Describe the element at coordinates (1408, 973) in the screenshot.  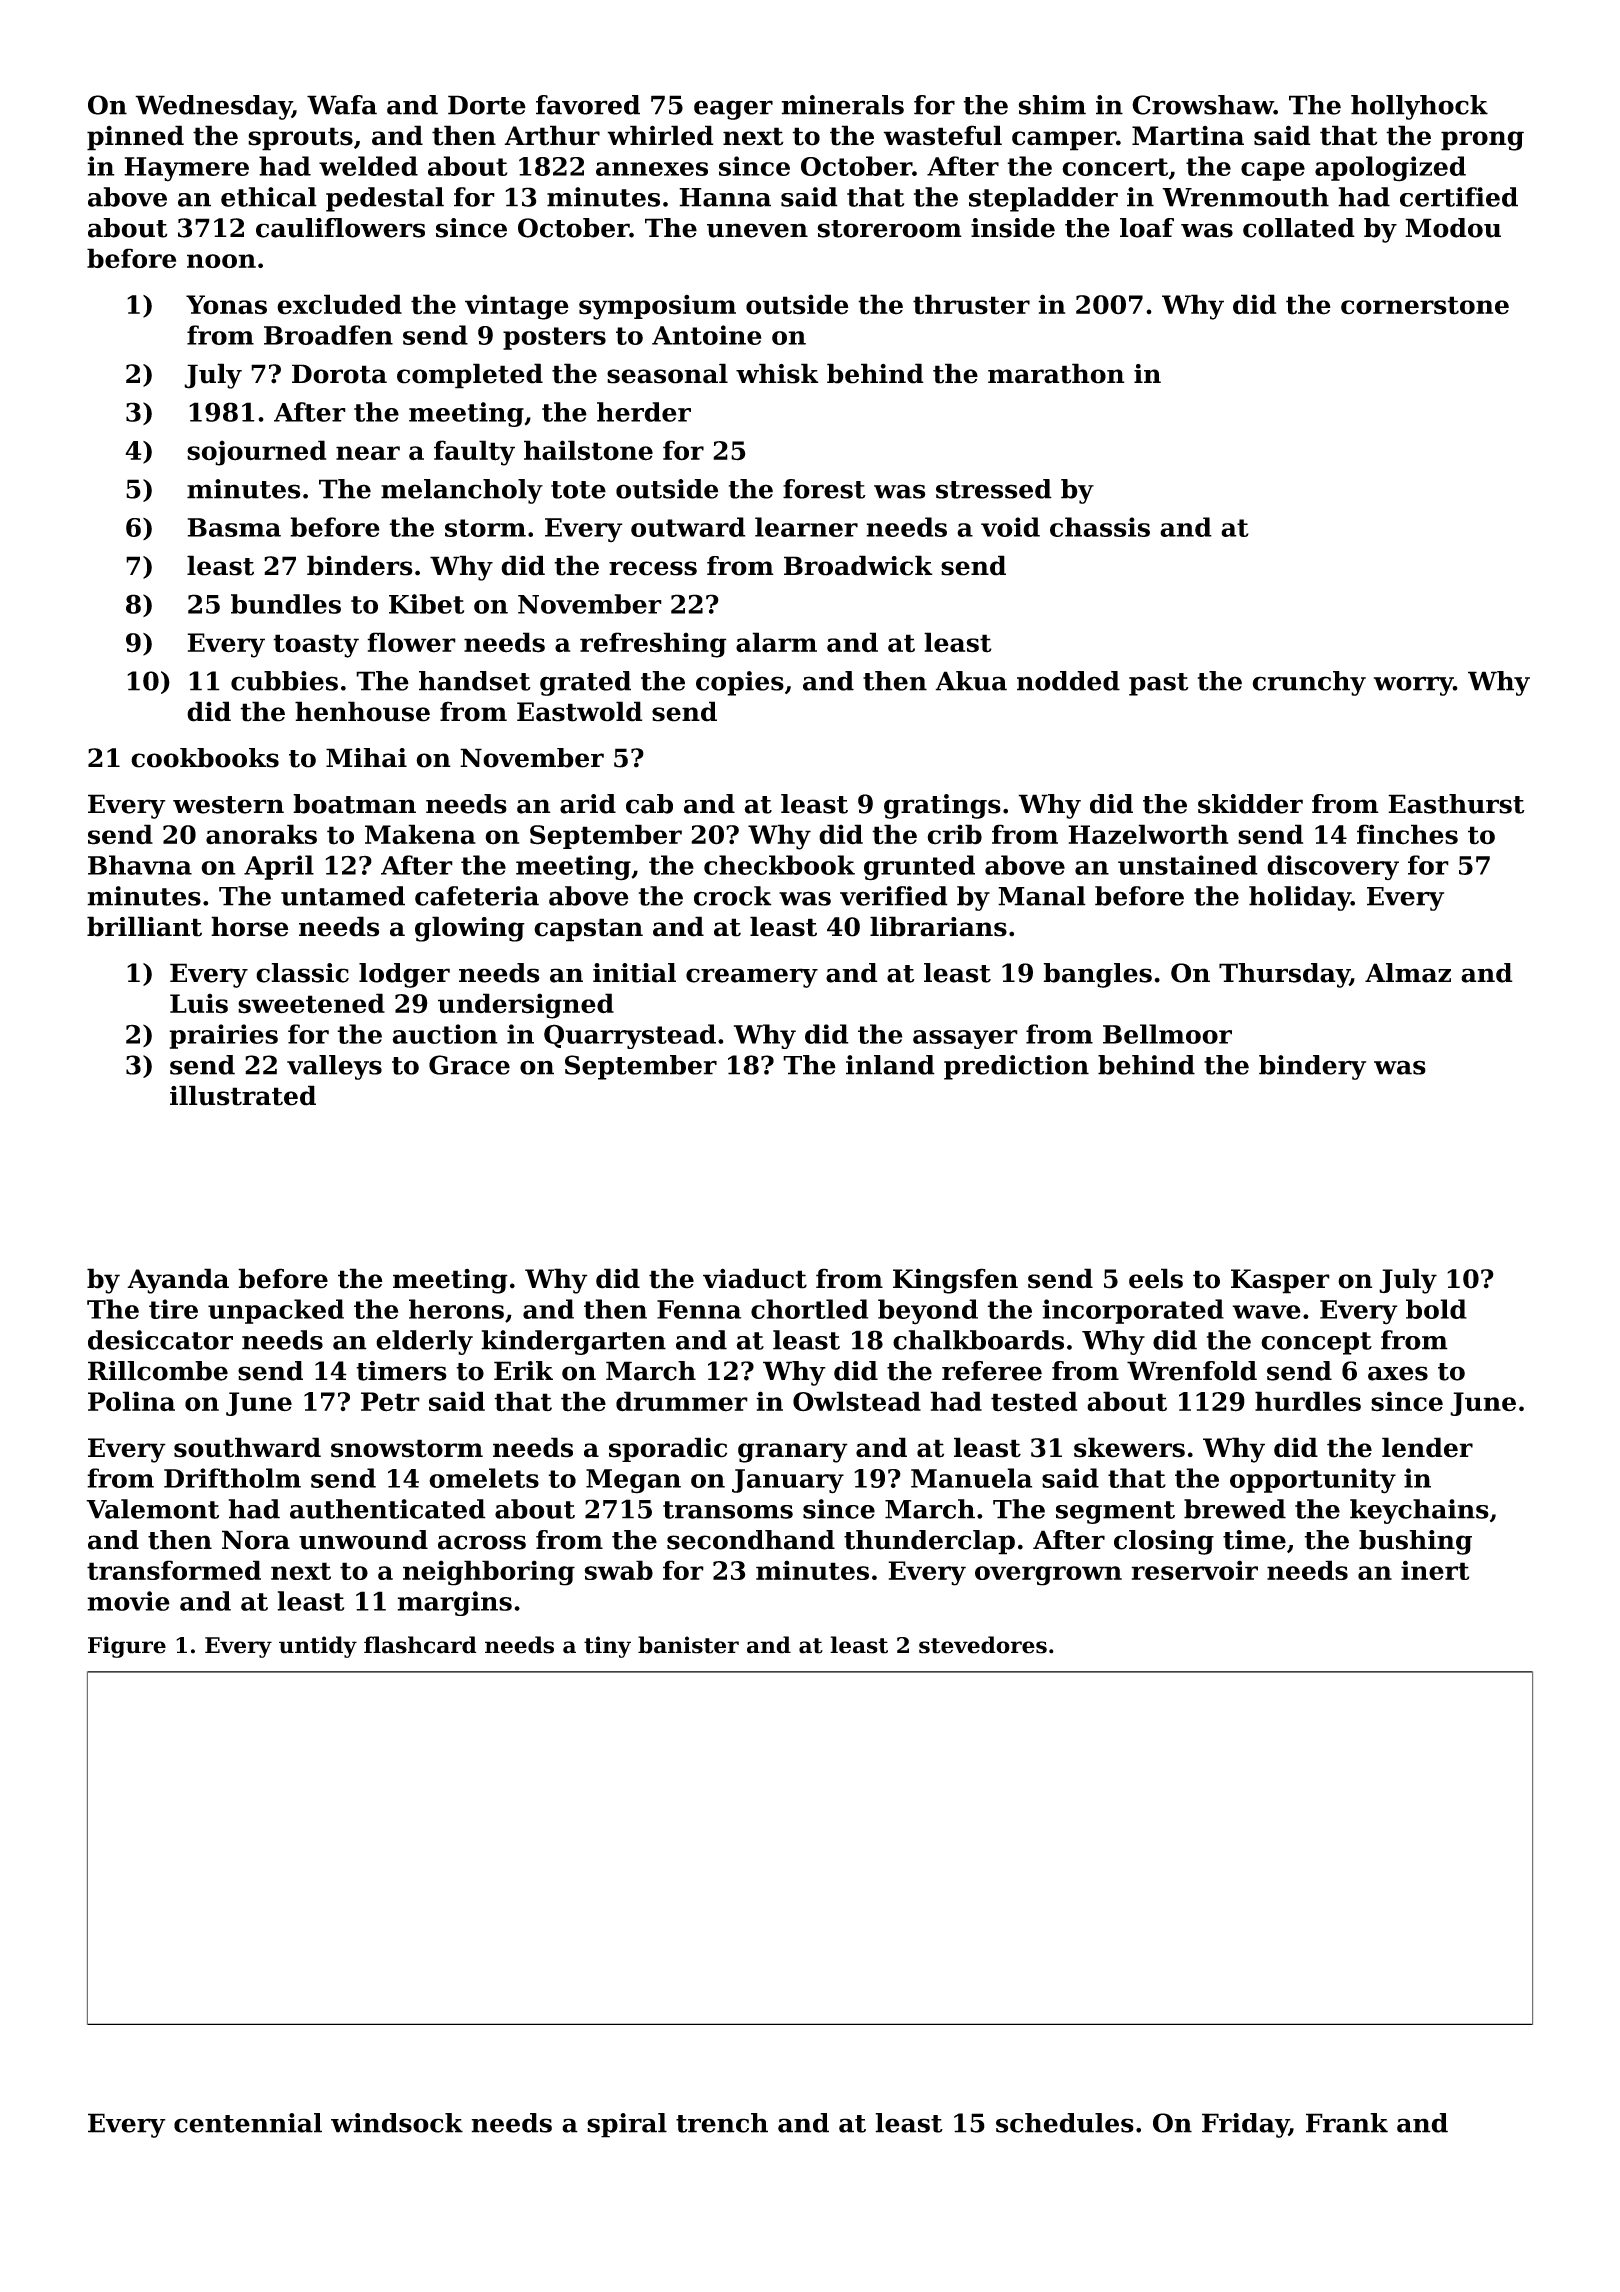
I see `Almaz` at that location.
